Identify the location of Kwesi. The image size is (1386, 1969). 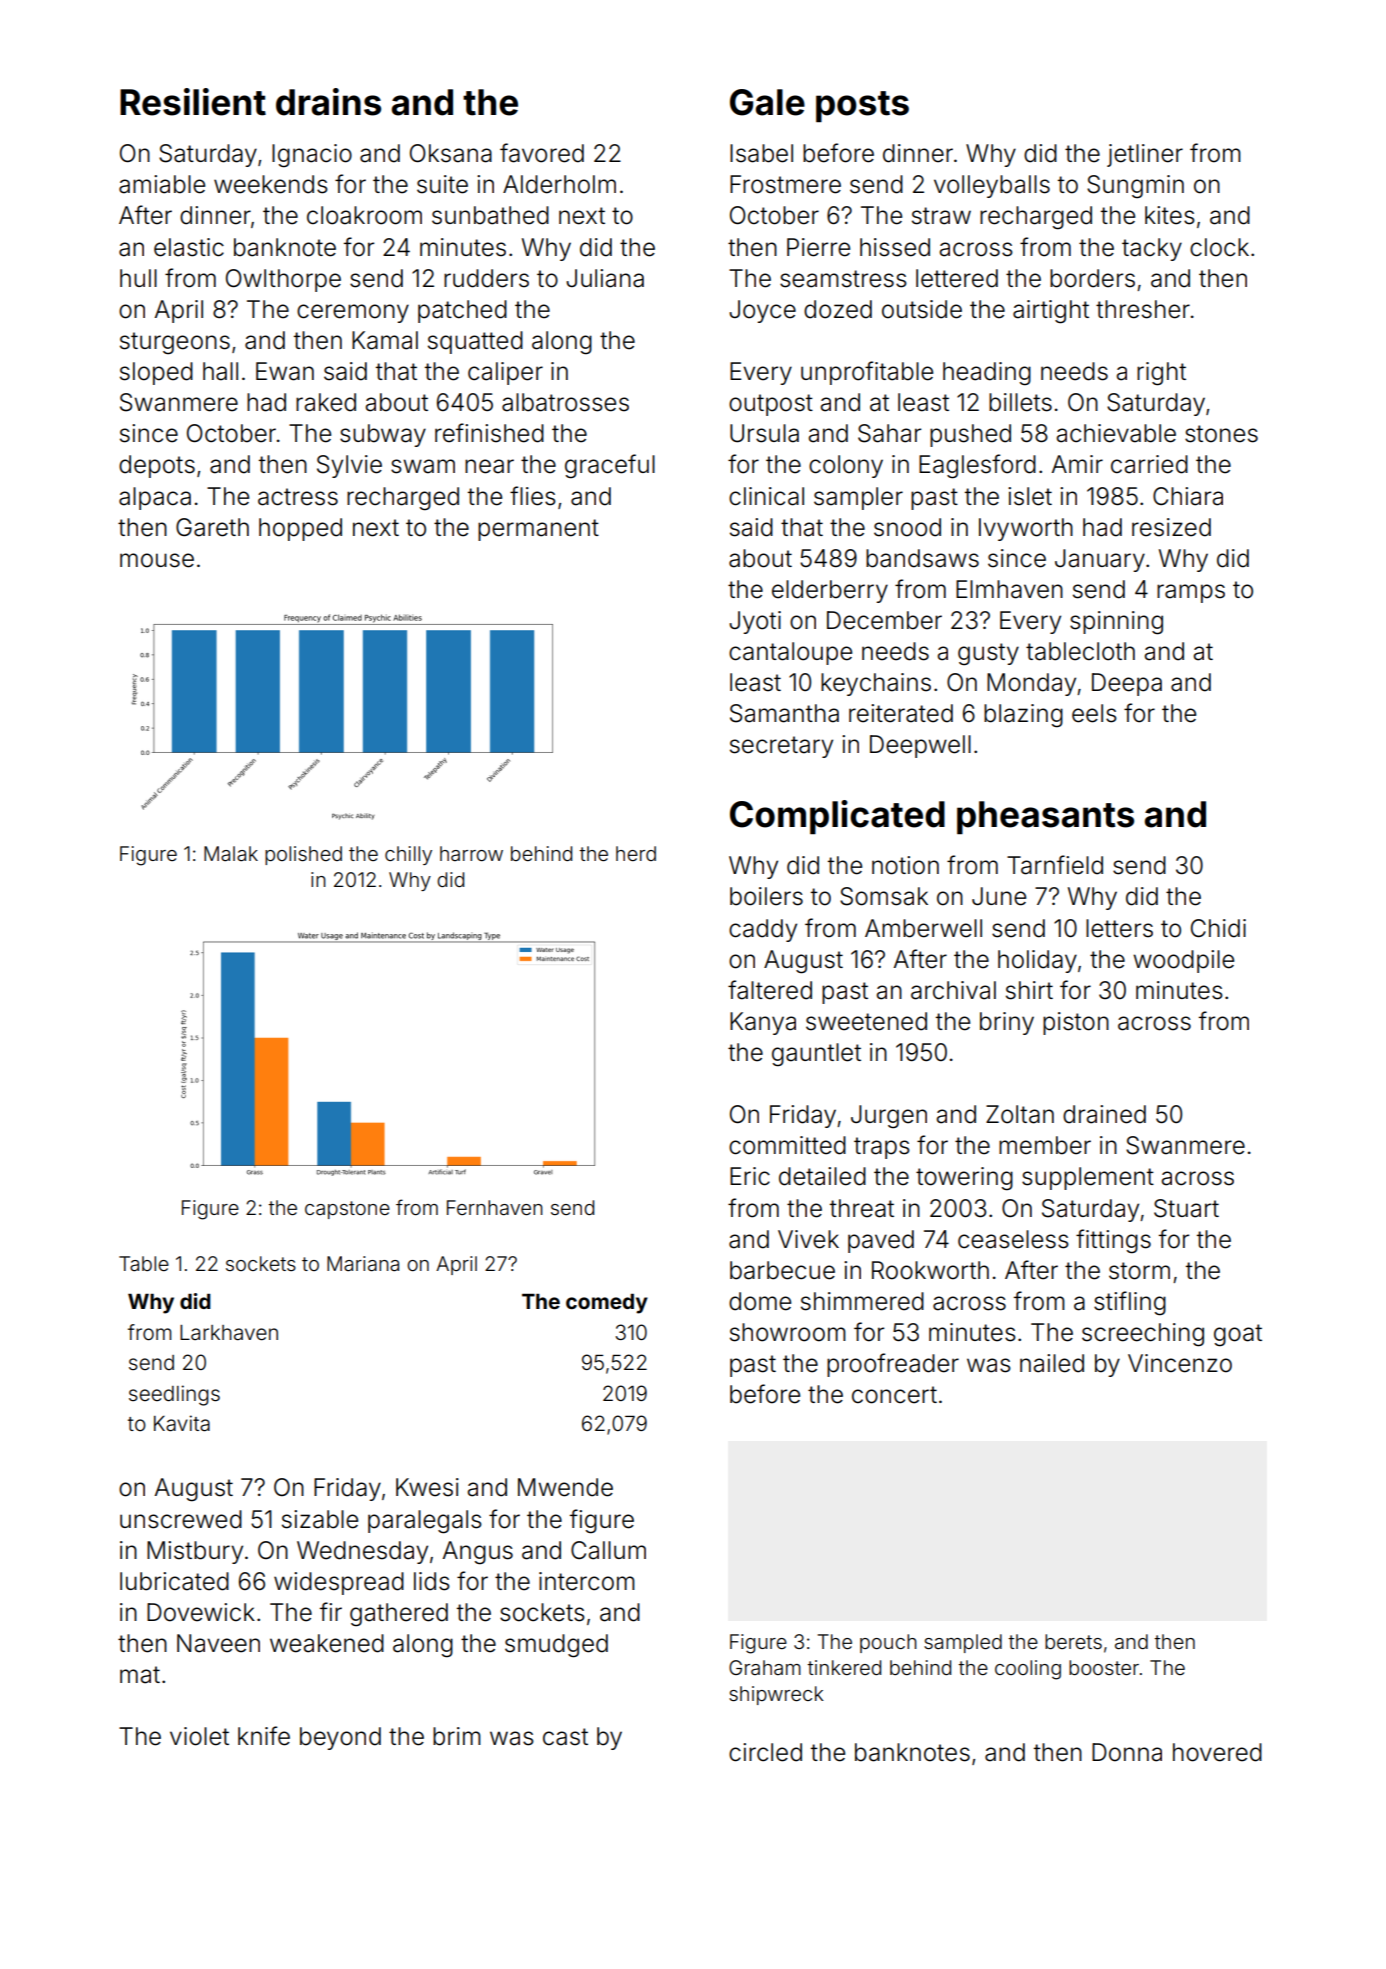
(427, 1487).
